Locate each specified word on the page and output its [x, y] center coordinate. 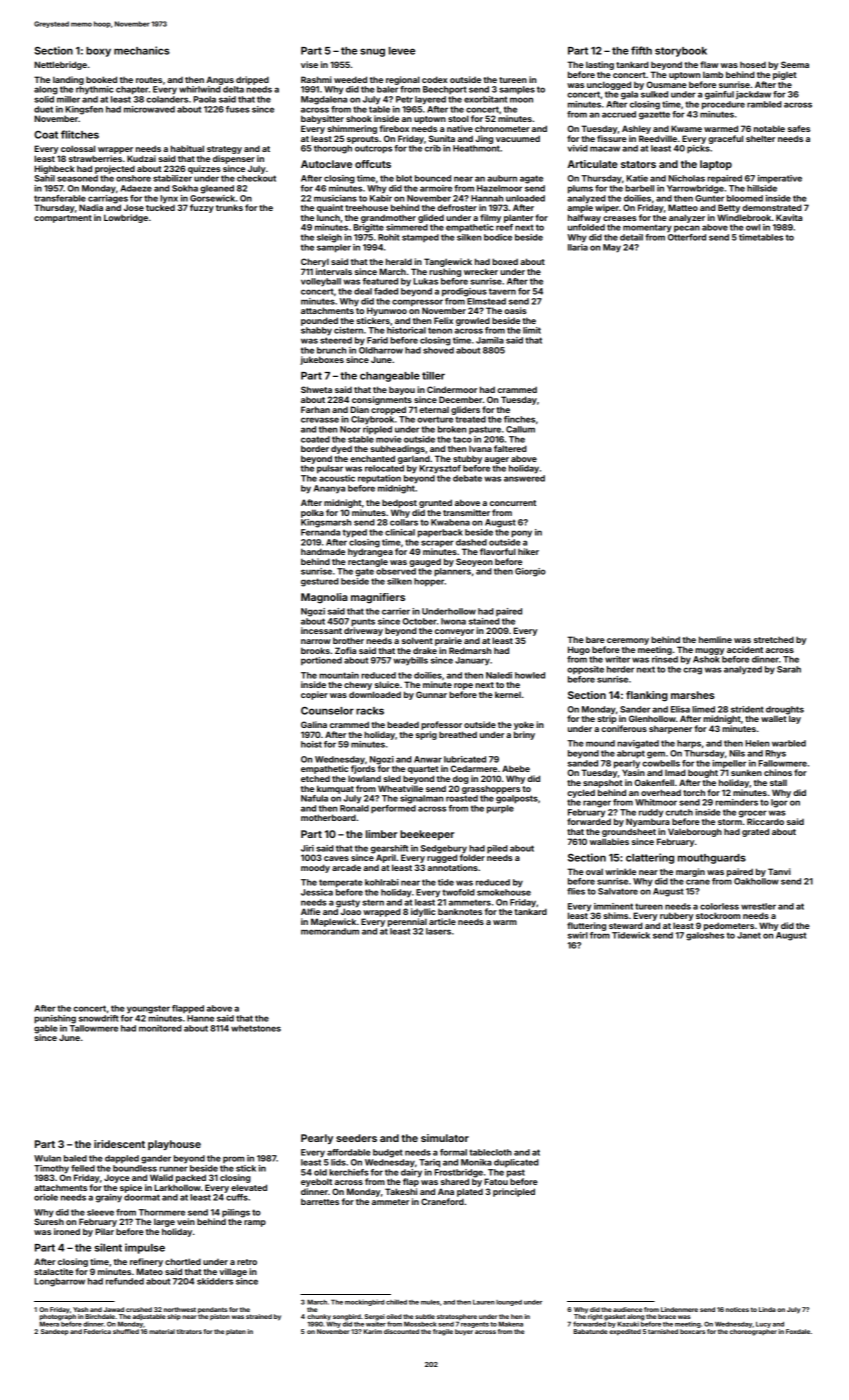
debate [467, 478]
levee [402, 51]
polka [312, 513]
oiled [394, 1316]
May [612, 248]
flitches [80, 134]
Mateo [149, 1271]
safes [799, 128]
